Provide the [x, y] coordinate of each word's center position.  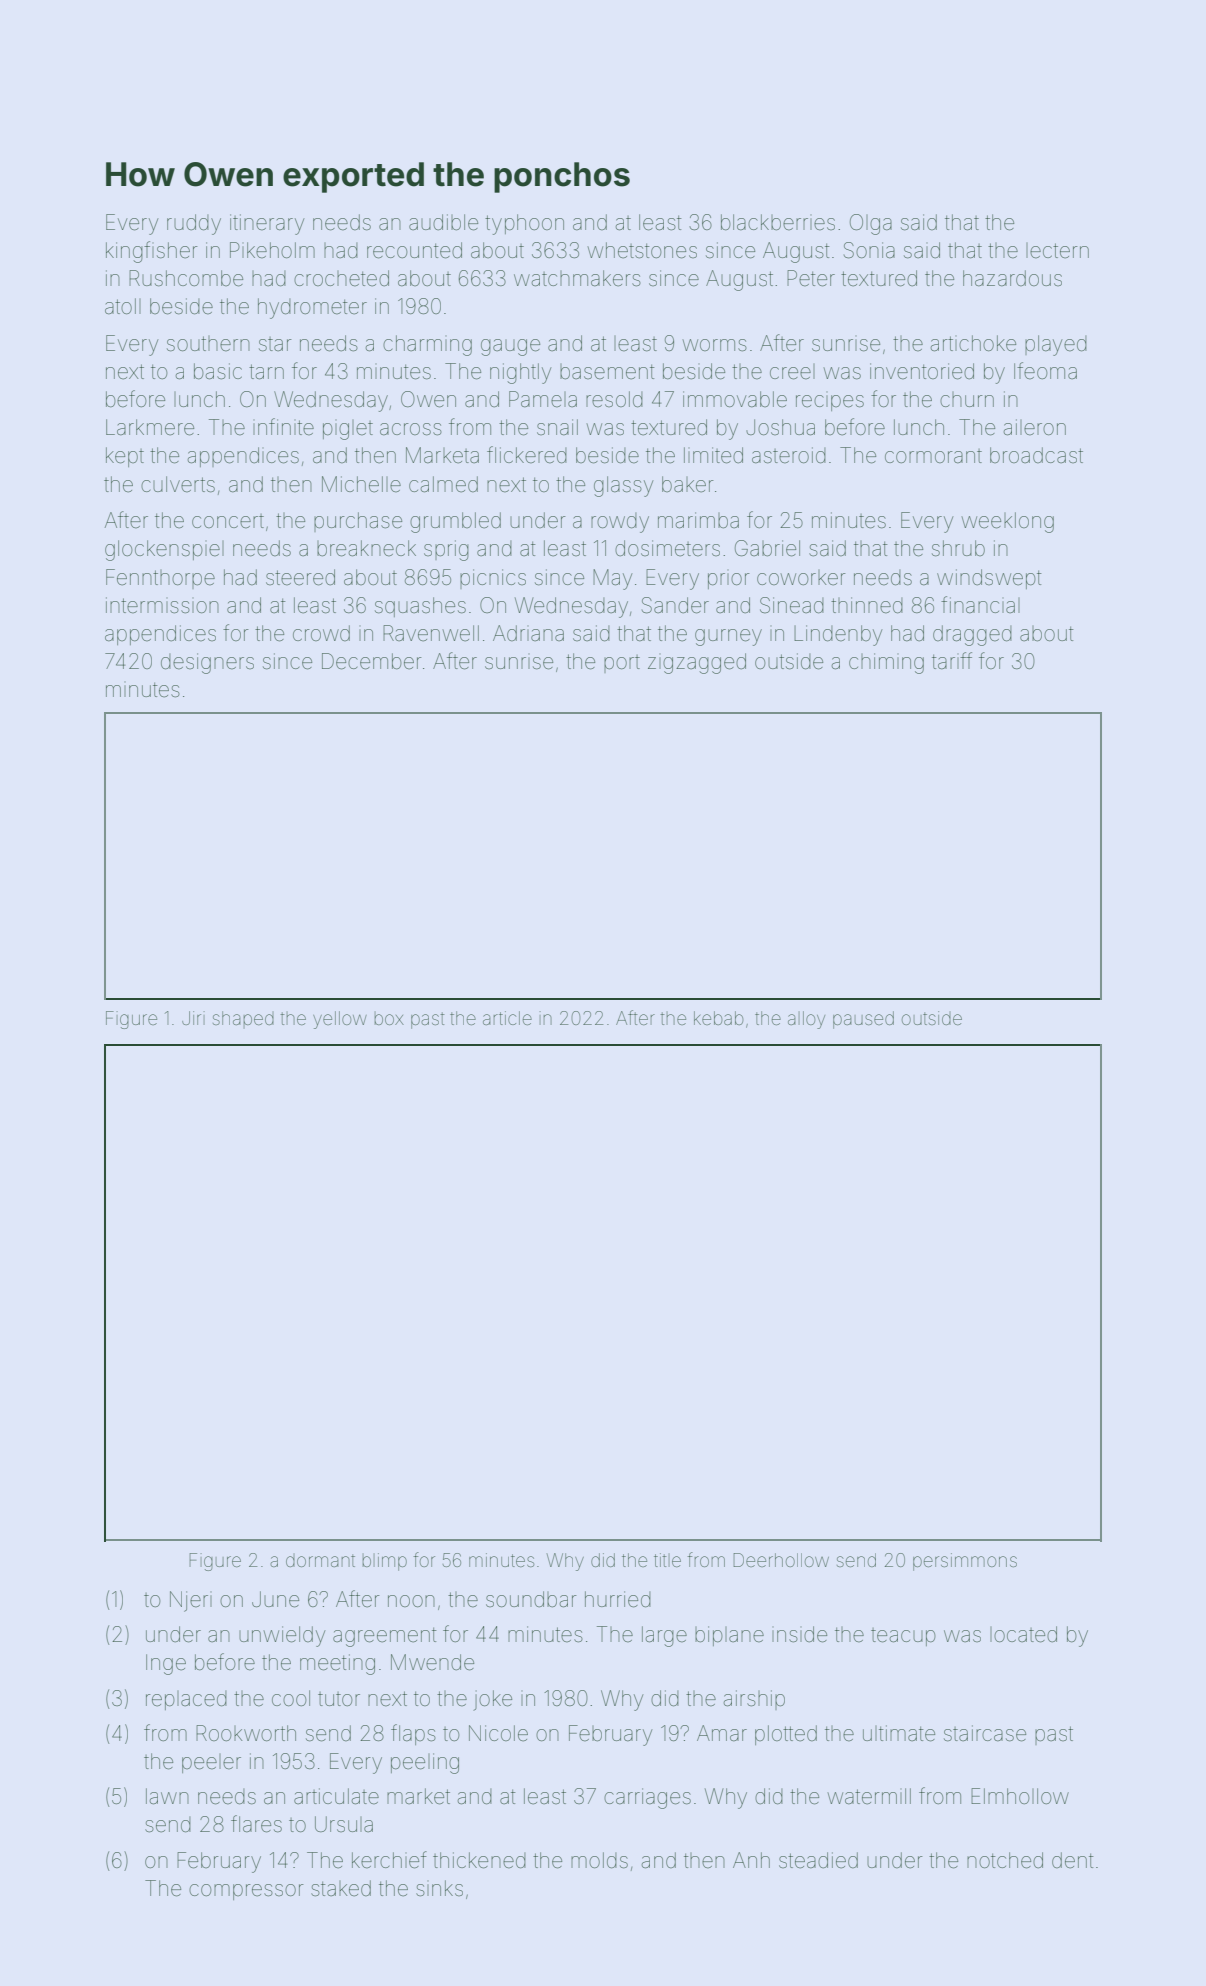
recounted [414, 250]
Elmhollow [1020, 1796]
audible [443, 222]
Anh [751, 1860]
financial [980, 604]
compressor [246, 1892]
